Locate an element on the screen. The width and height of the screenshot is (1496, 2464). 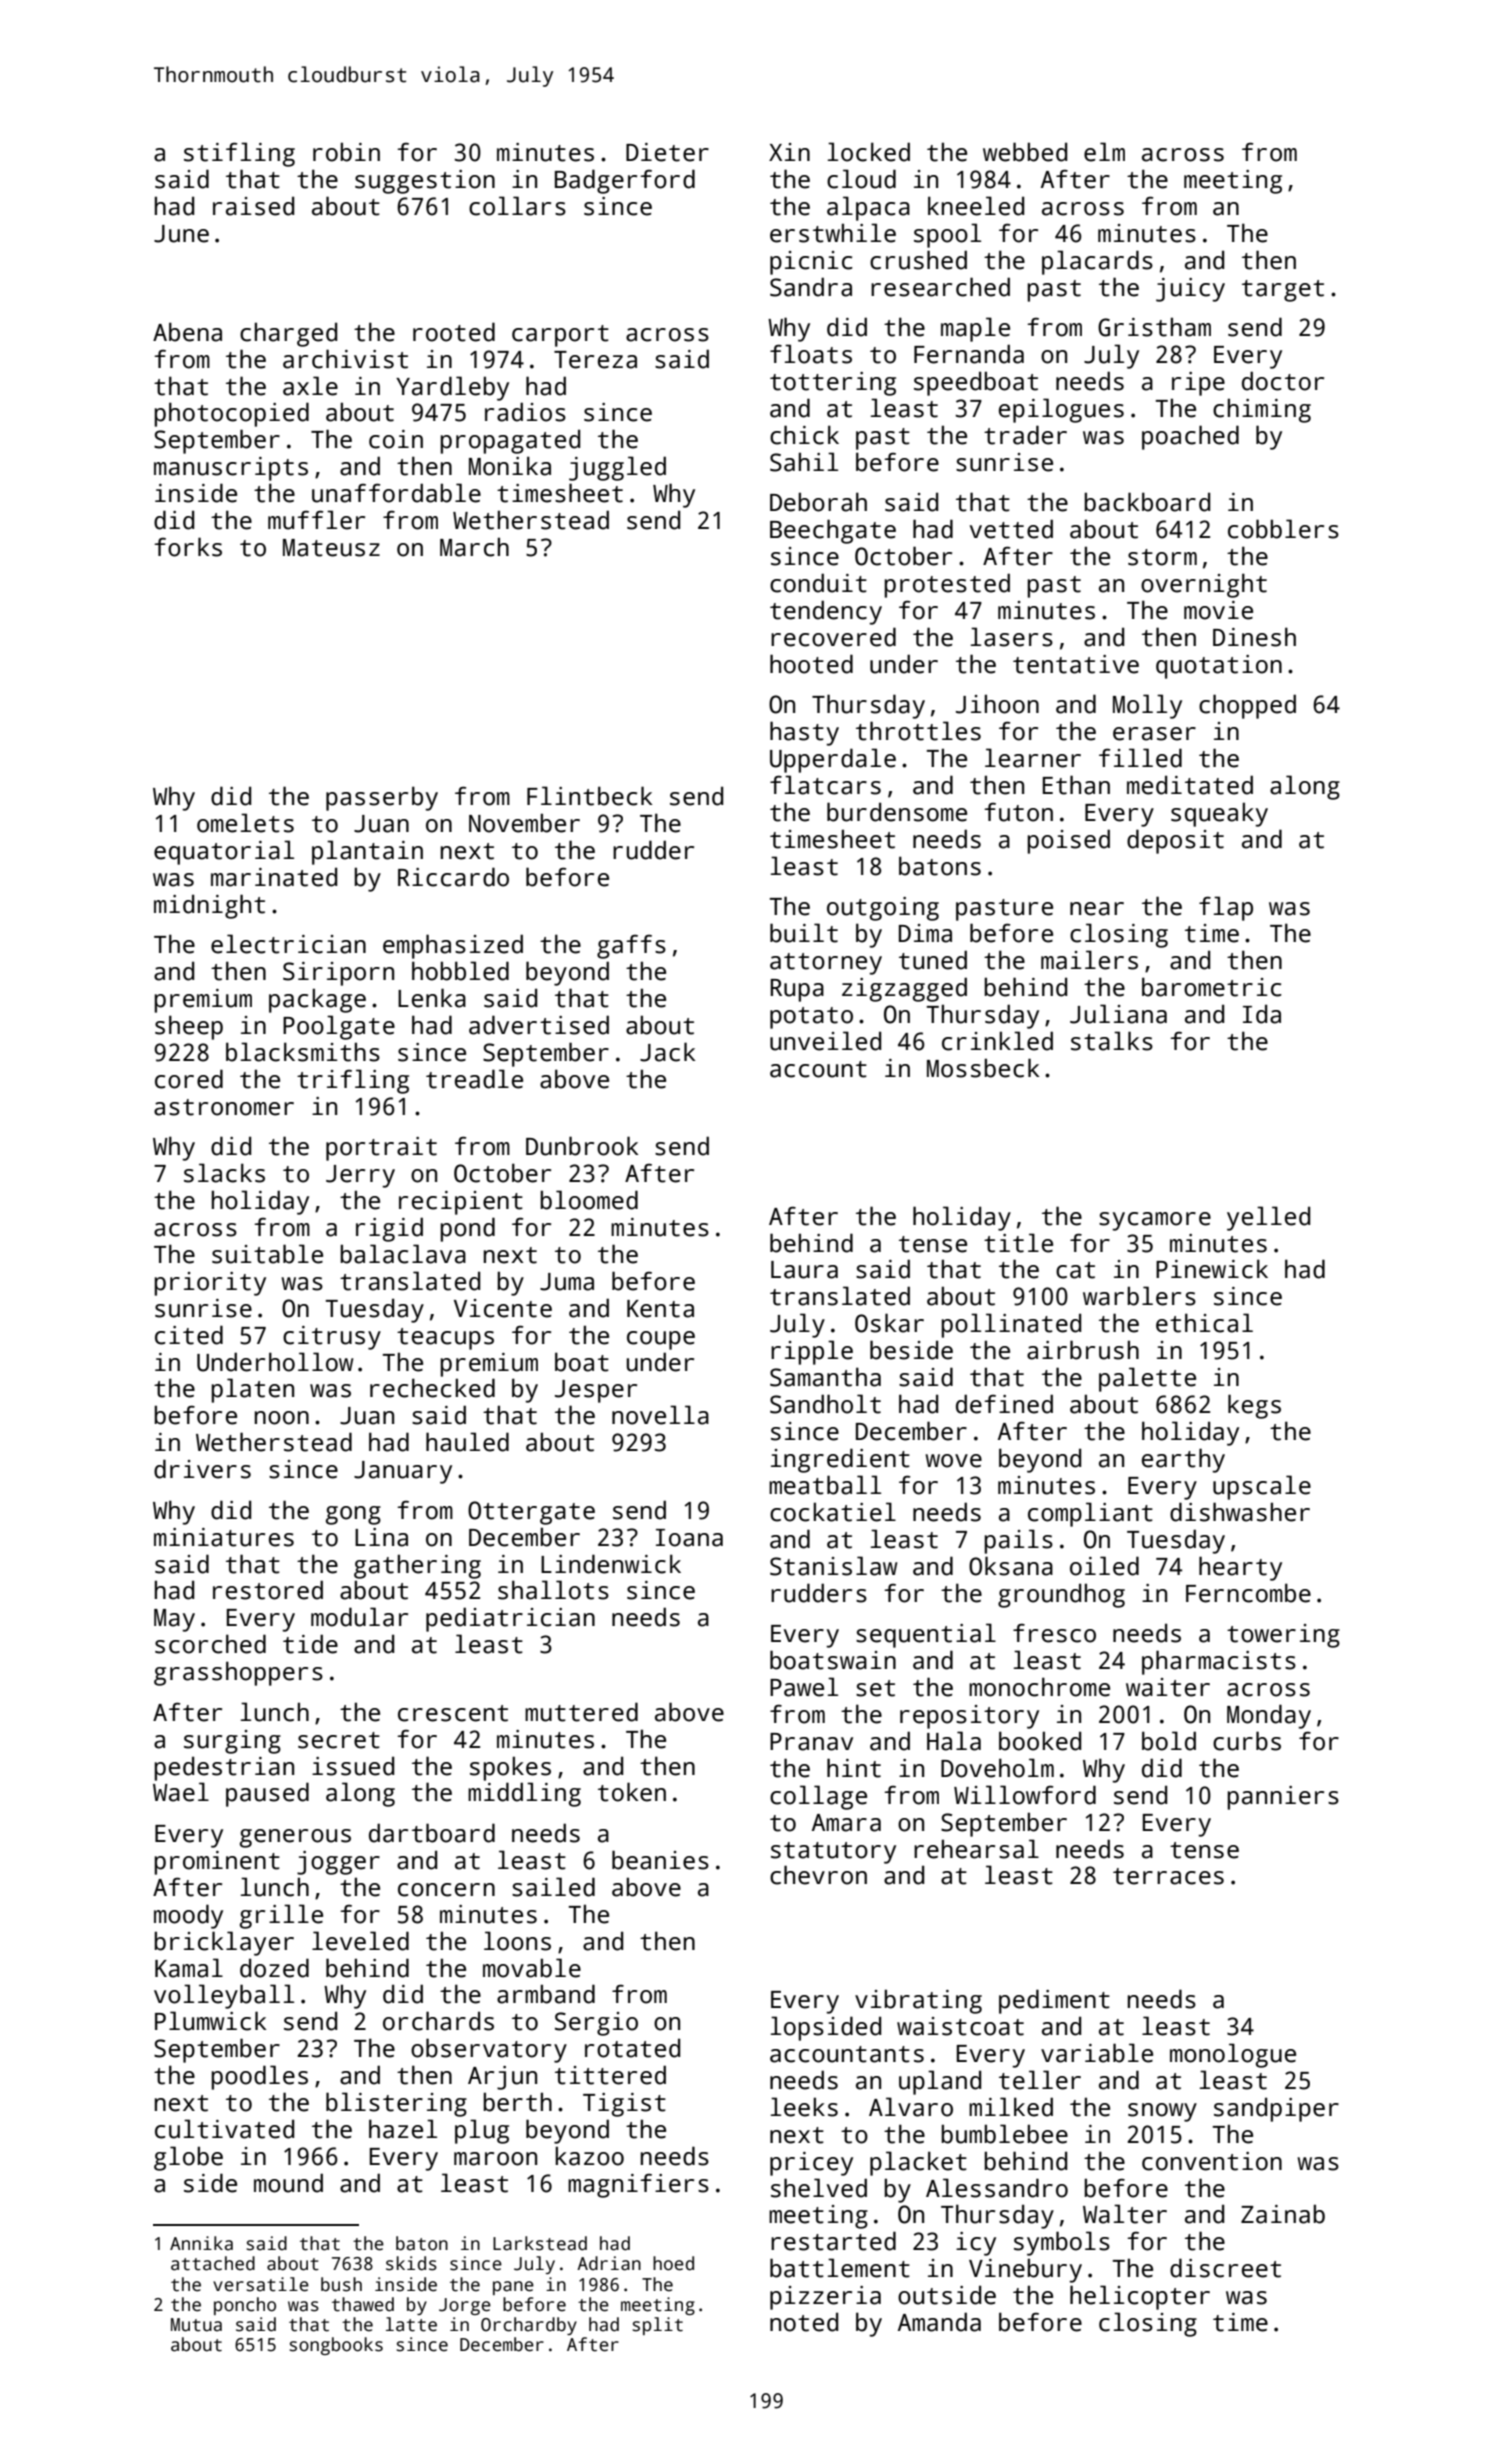
pediment is located at coordinates (1054, 2001).
